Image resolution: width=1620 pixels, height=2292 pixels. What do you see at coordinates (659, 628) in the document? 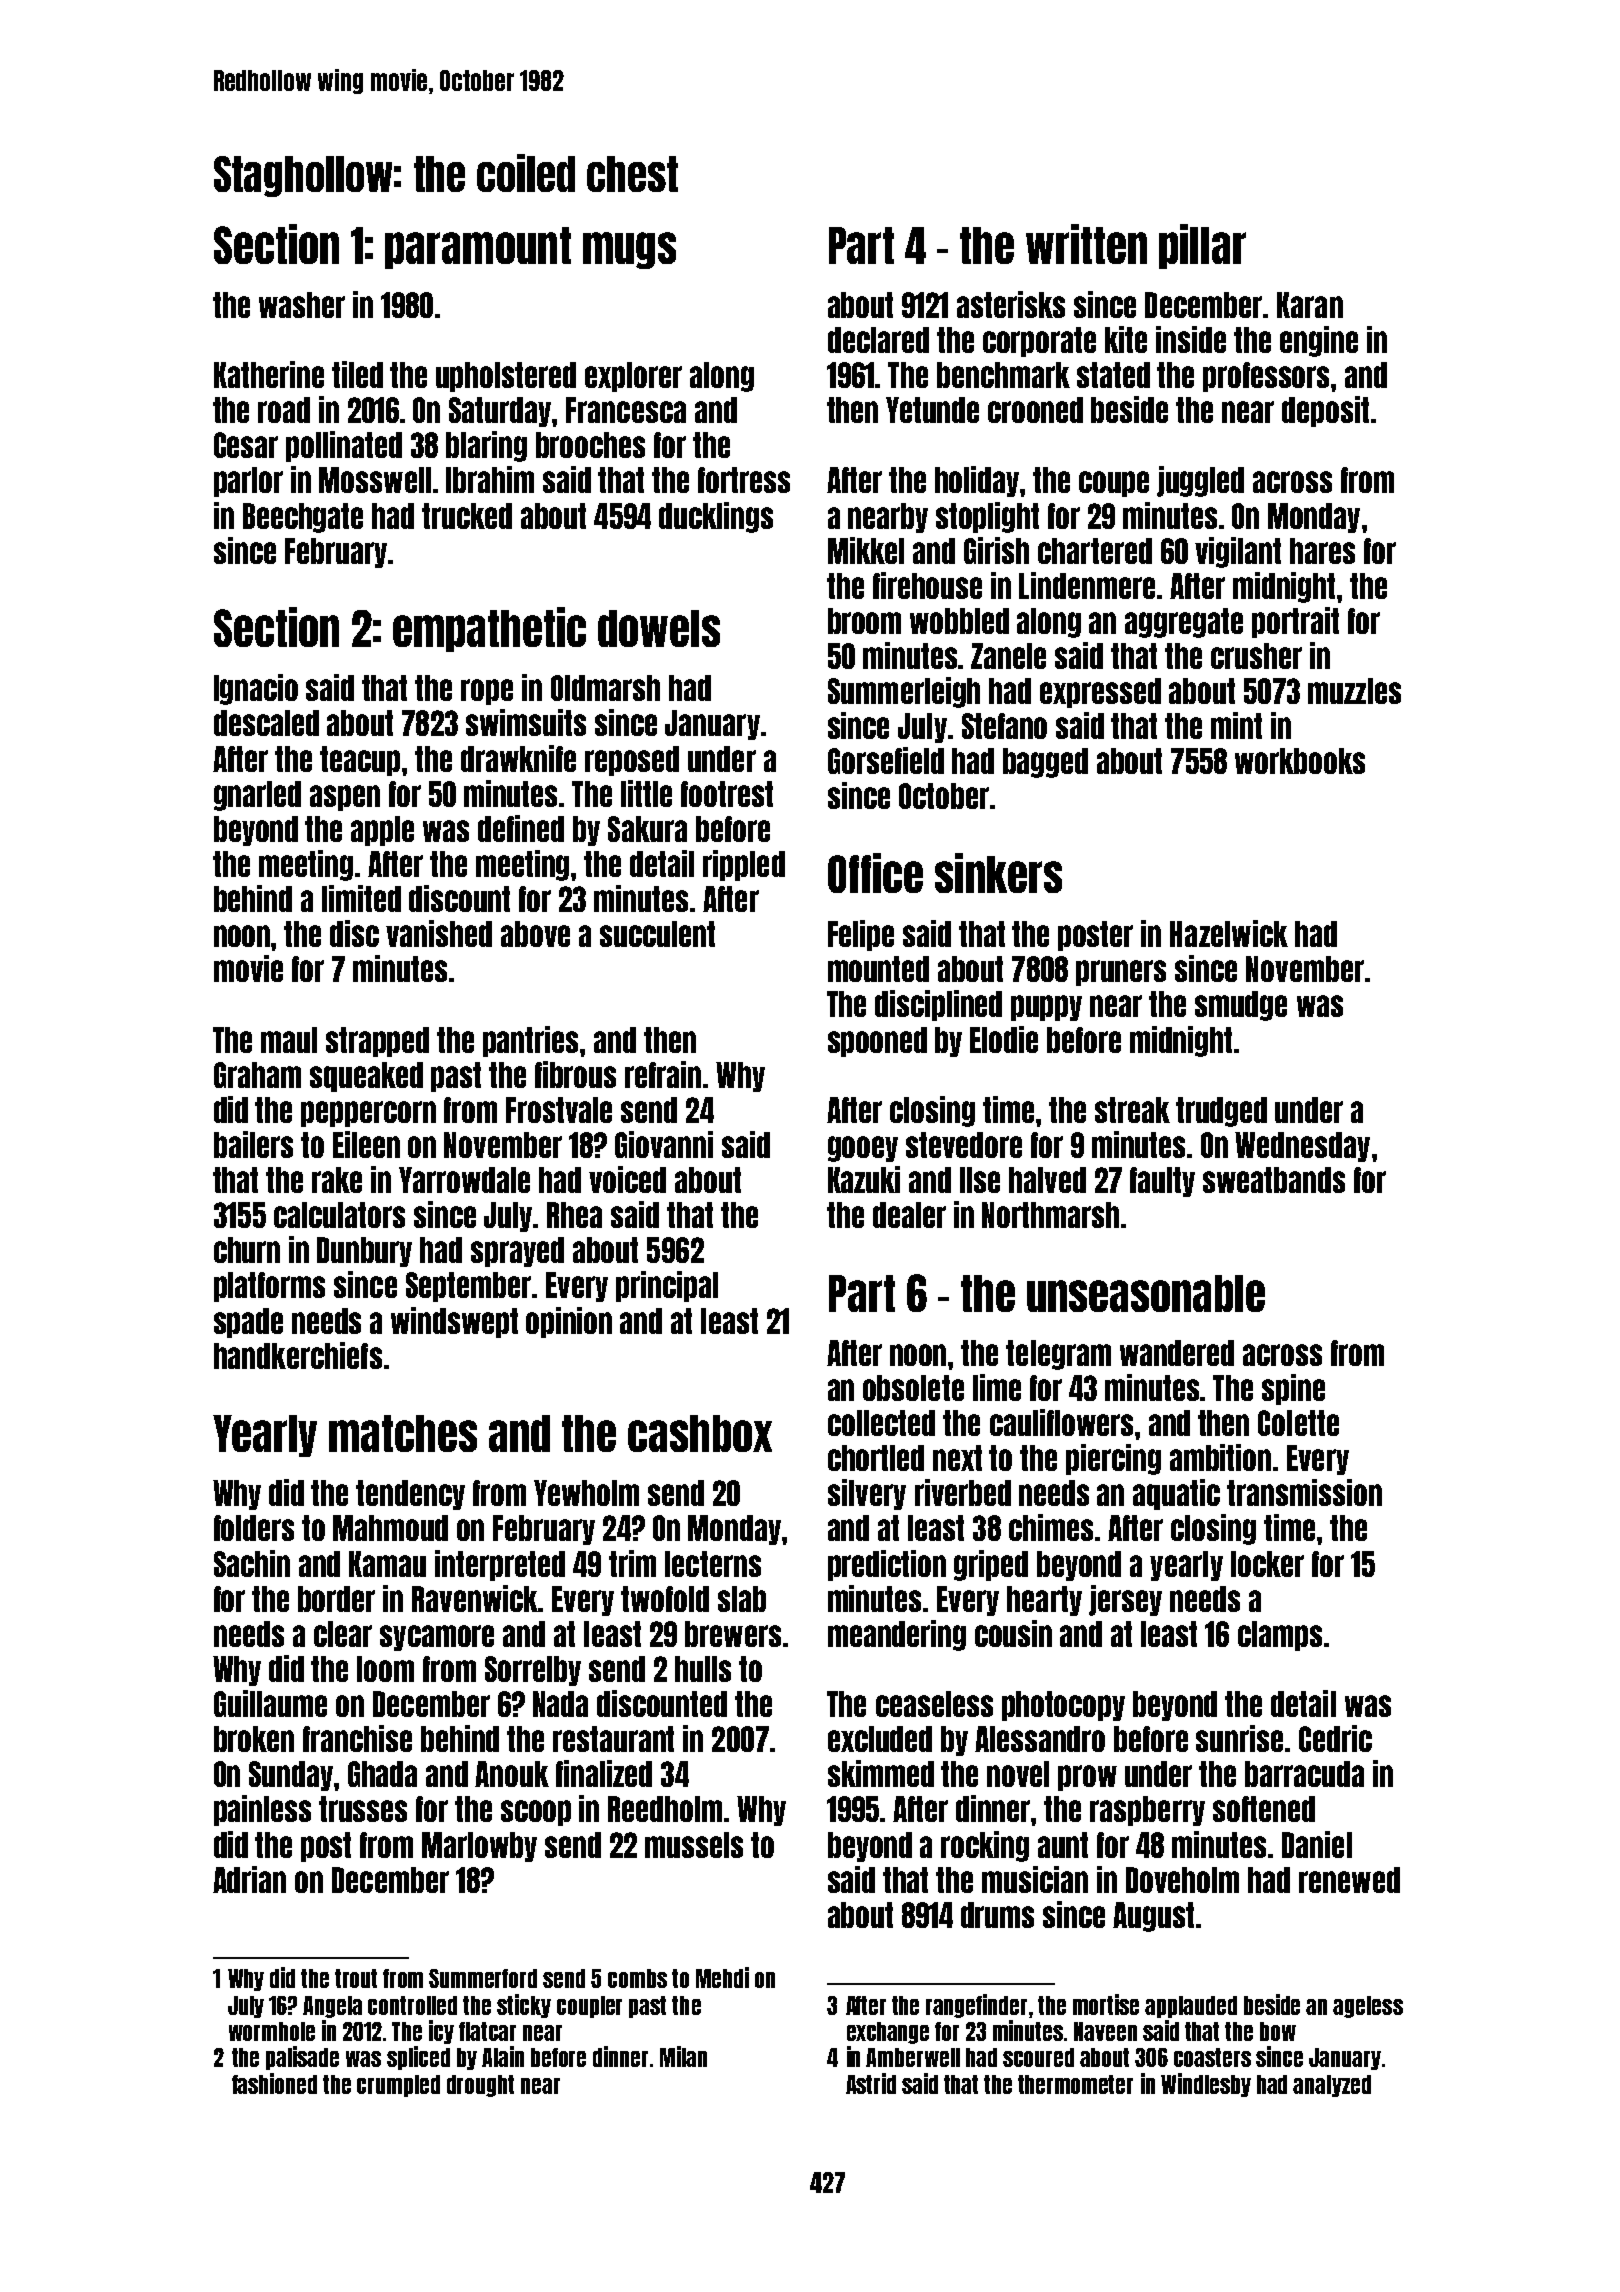
I see `dowels` at bounding box center [659, 628].
